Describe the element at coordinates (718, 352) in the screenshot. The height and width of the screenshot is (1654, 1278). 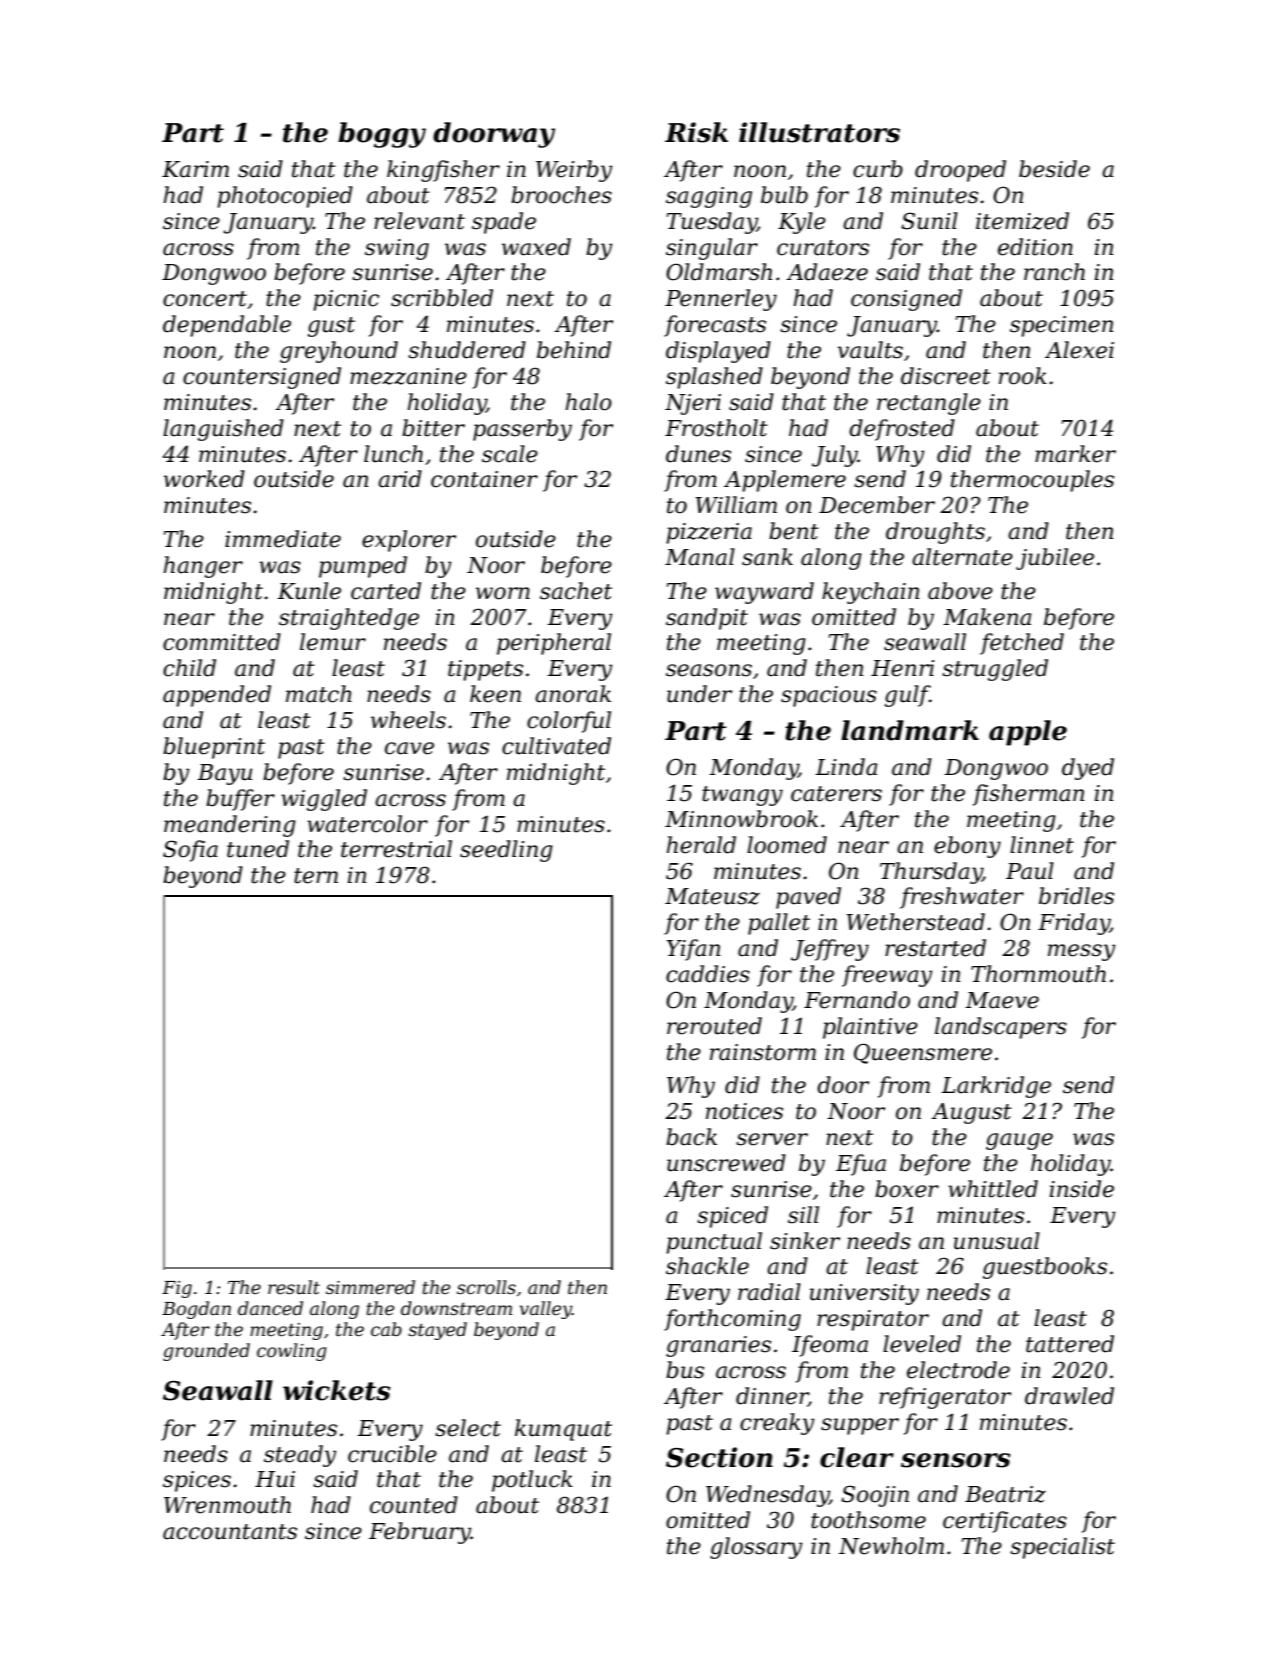
I see `displayed` at that location.
